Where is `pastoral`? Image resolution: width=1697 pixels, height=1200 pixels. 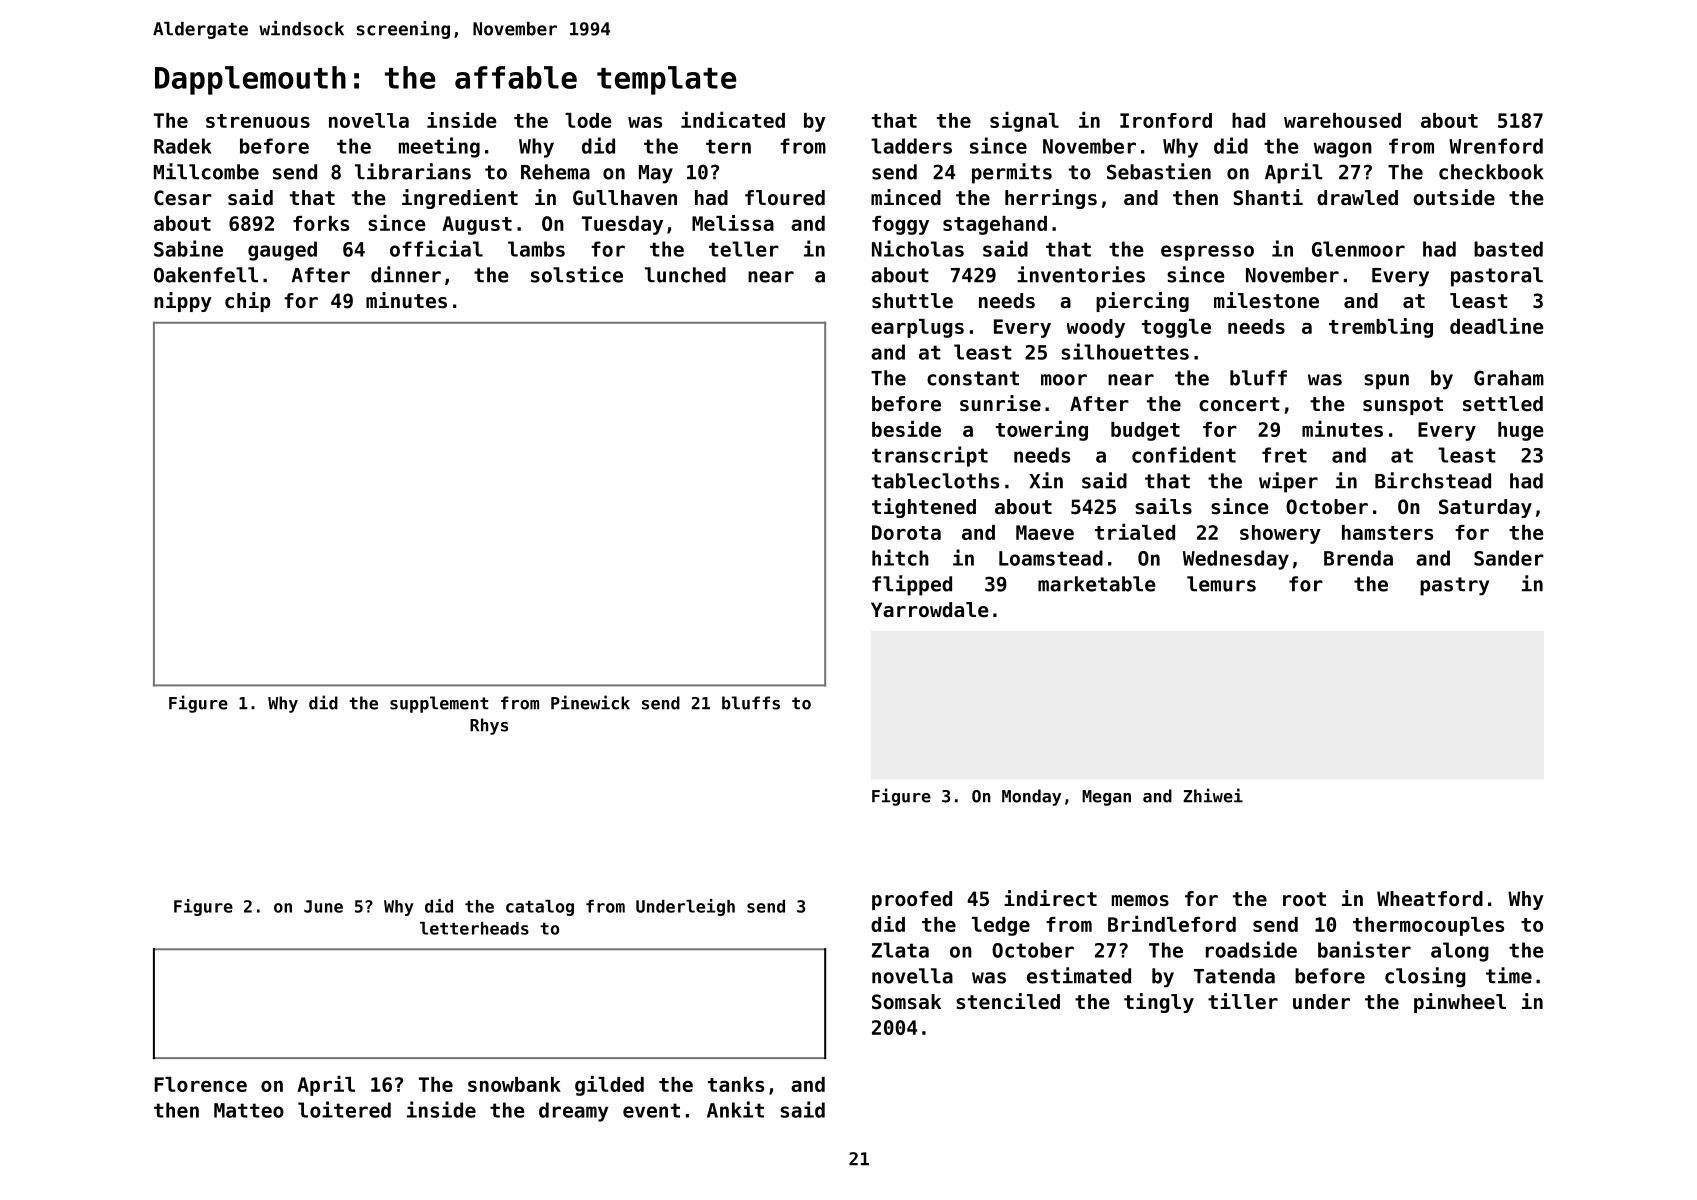 pastoral is located at coordinates (1497, 277).
